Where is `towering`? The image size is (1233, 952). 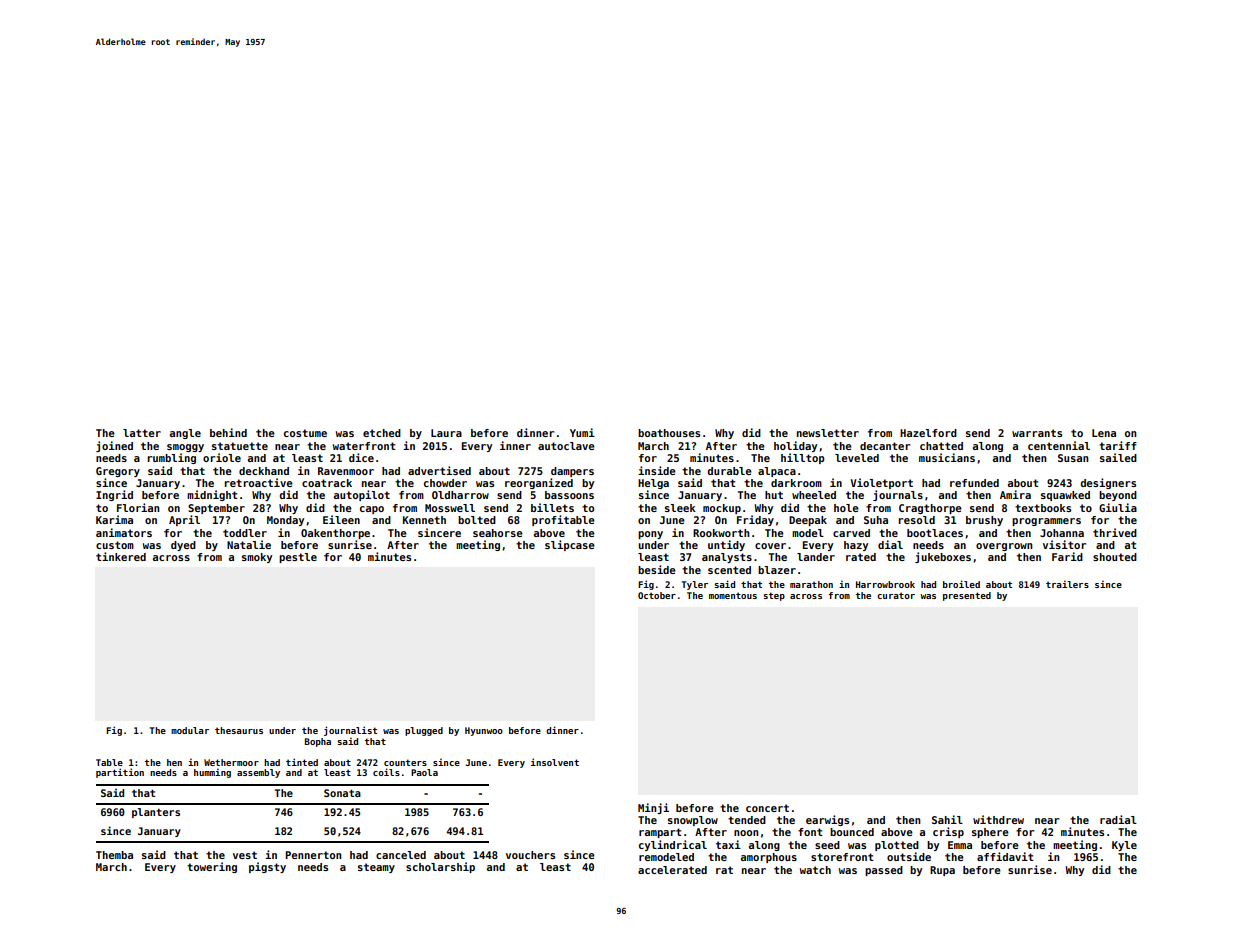 towering is located at coordinates (212, 867).
